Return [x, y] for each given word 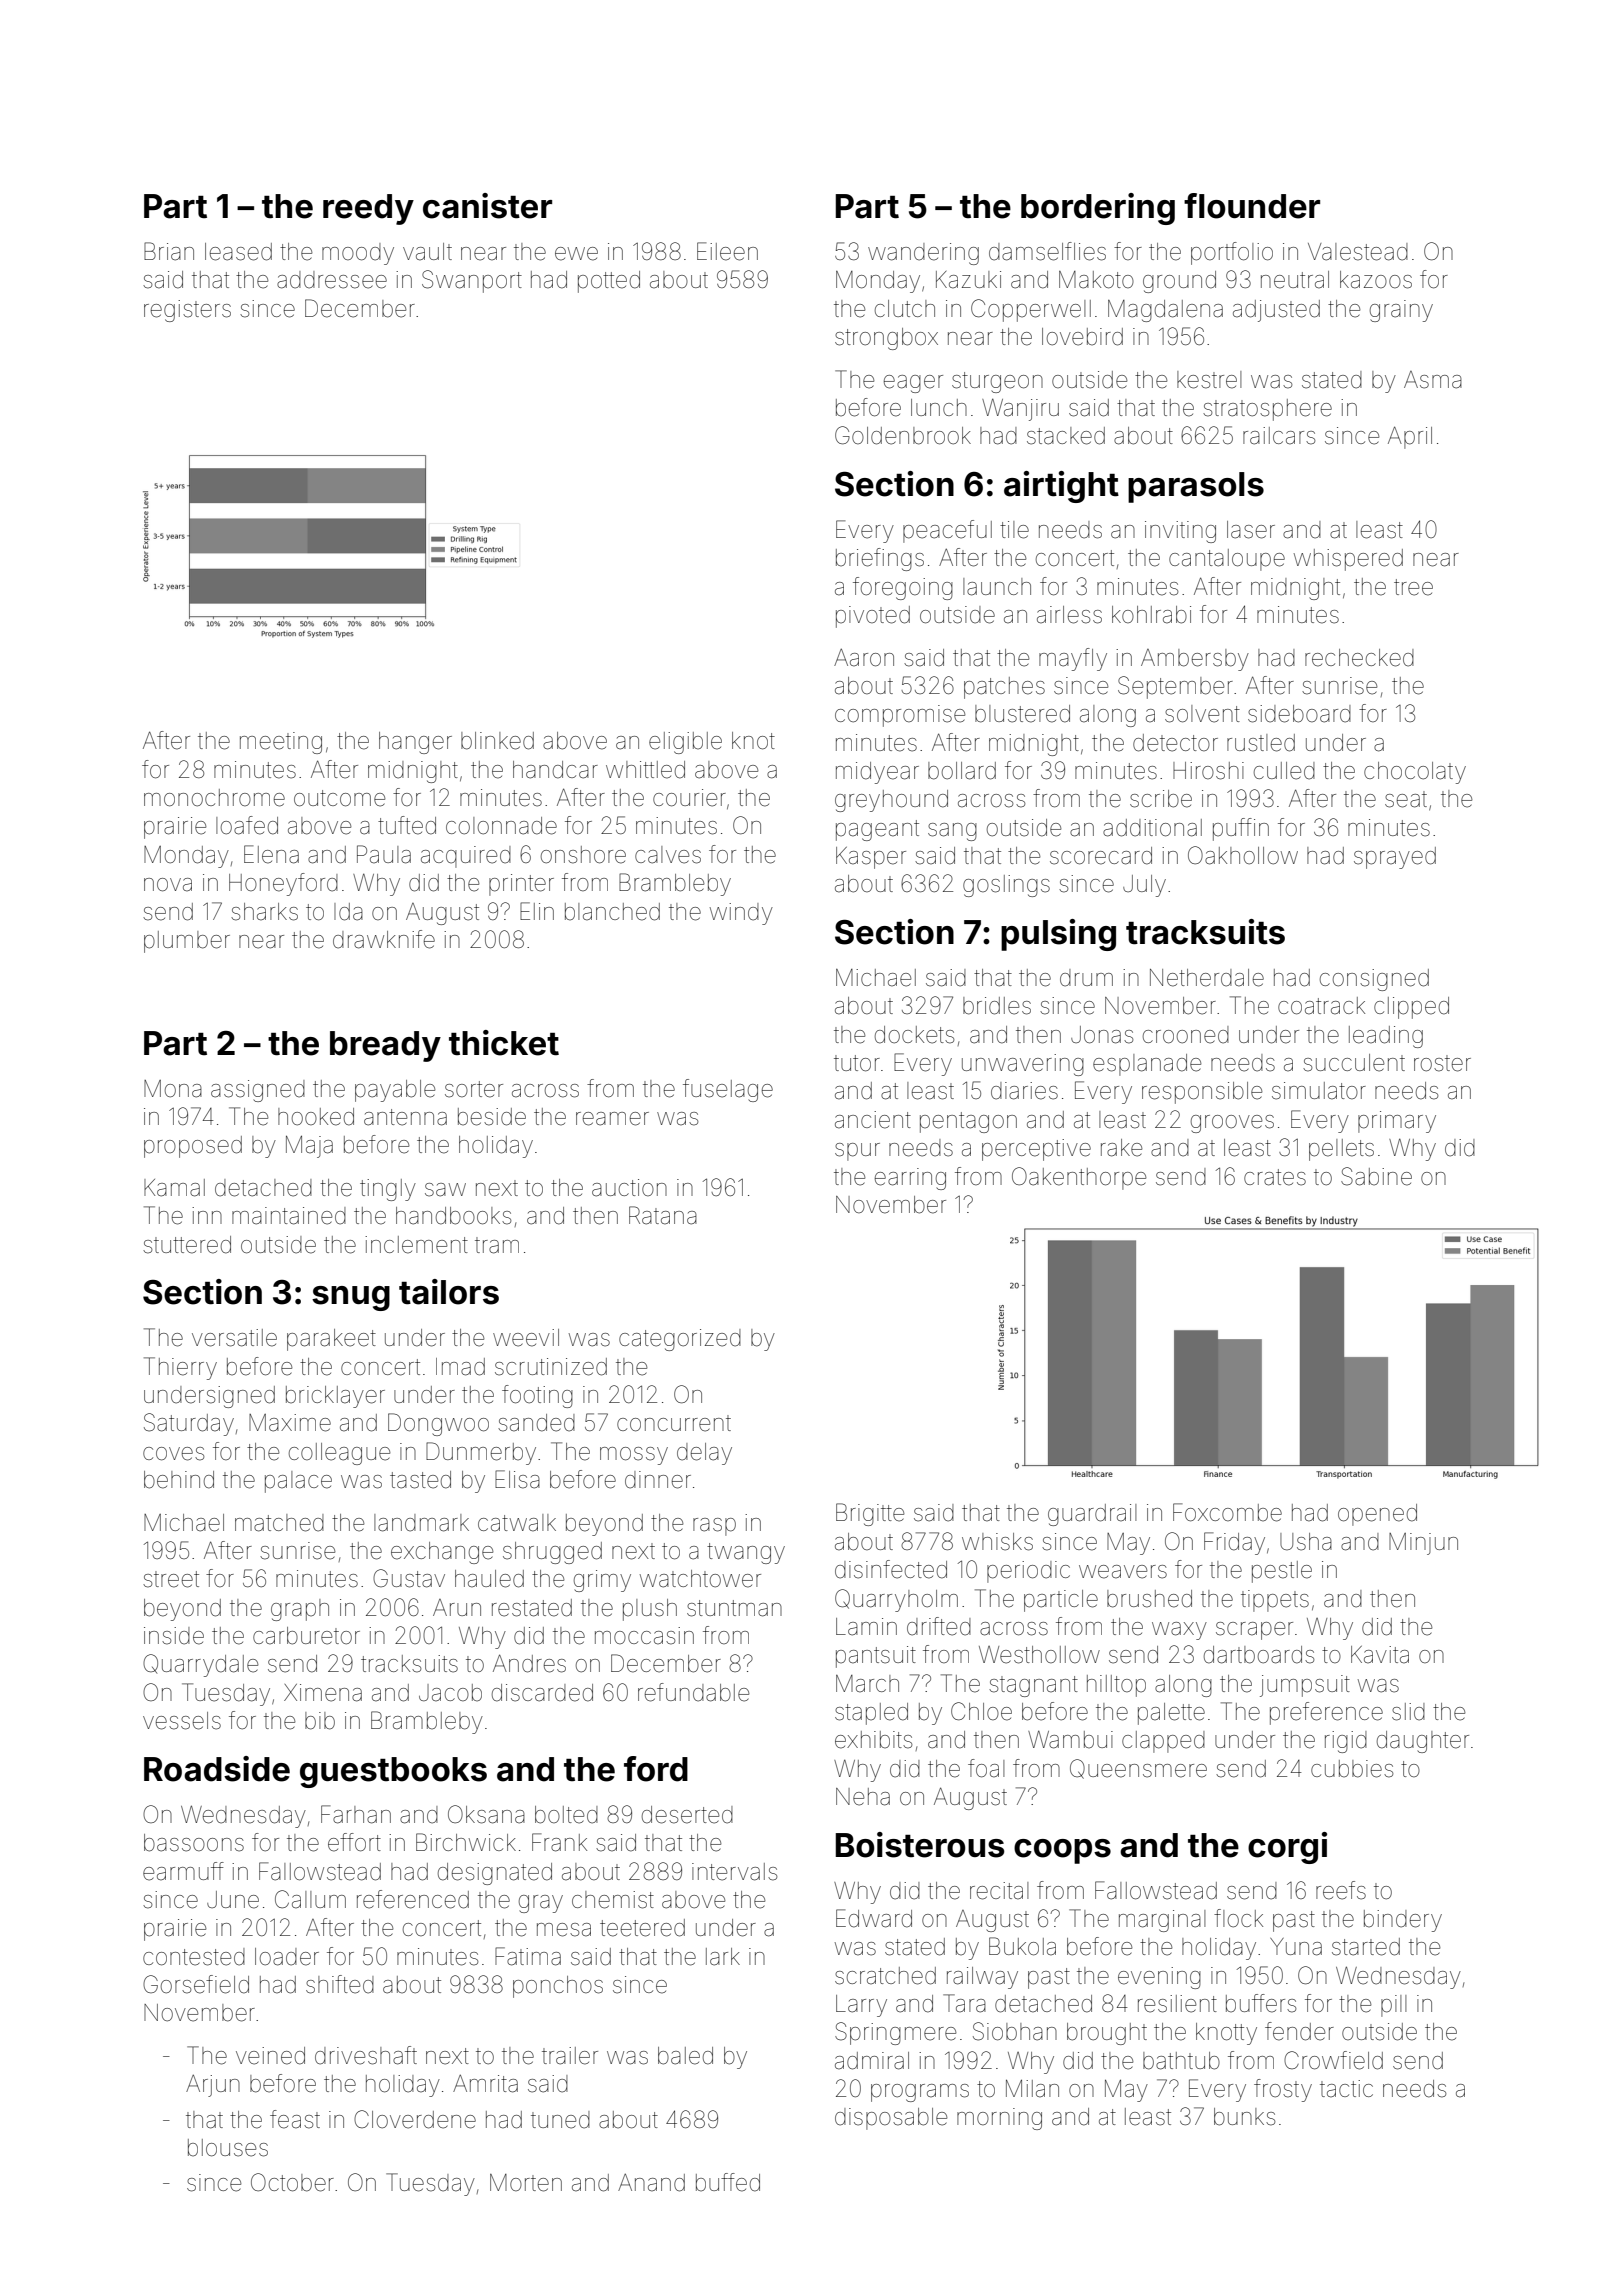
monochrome [214, 798]
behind [179, 1480]
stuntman [734, 1608]
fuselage [728, 1090]
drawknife [384, 939]
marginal [1162, 1921]
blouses [228, 2148]
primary [1397, 1122]
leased [238, 252]
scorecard [1101, 856]
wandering [923, 254]
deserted [687, 1815]
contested [194, 1957]
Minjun [1423, 1544]
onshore [583, 855]
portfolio [1232, 253]
